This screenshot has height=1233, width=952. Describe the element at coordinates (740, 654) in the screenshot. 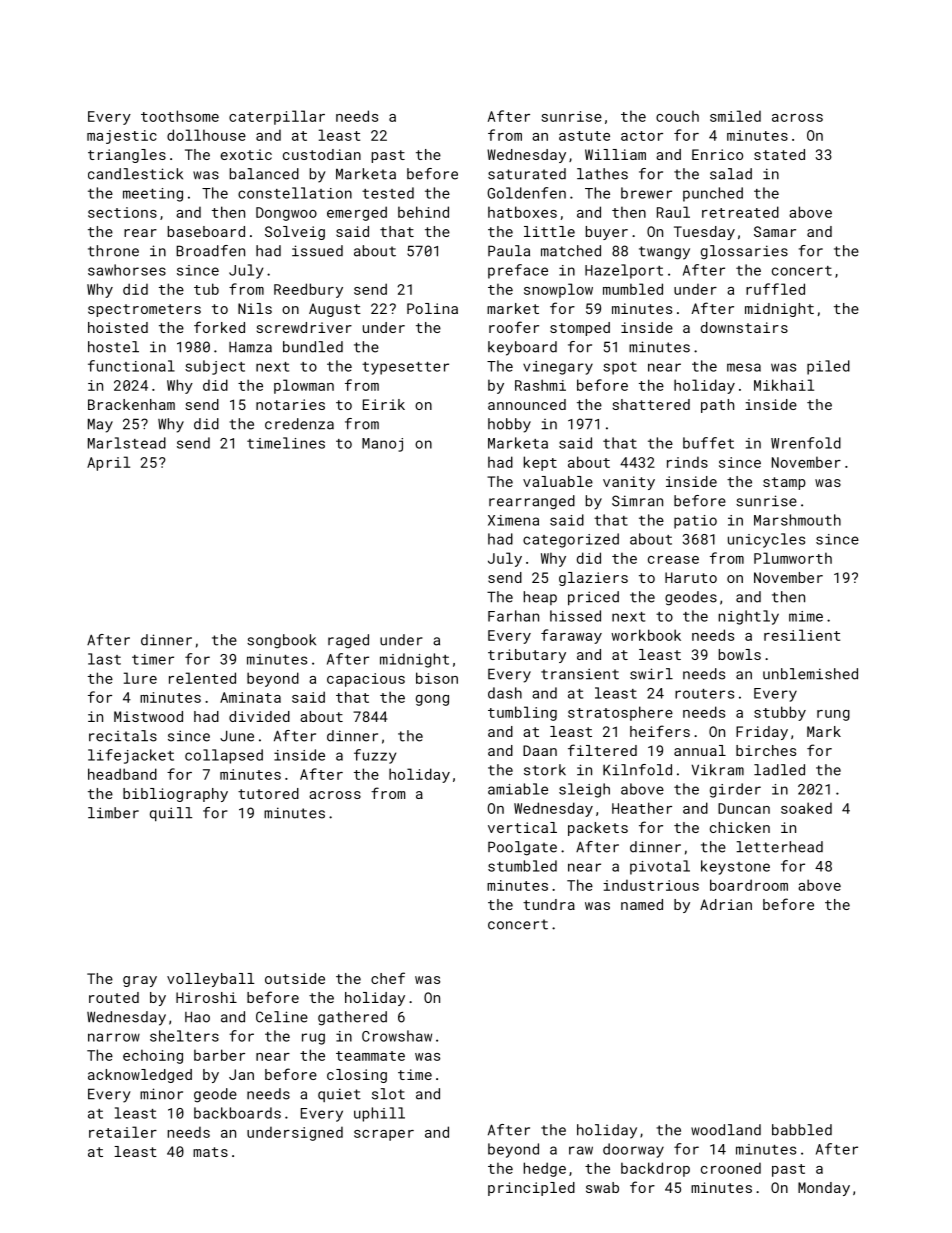

I see `bowls` at that location.
